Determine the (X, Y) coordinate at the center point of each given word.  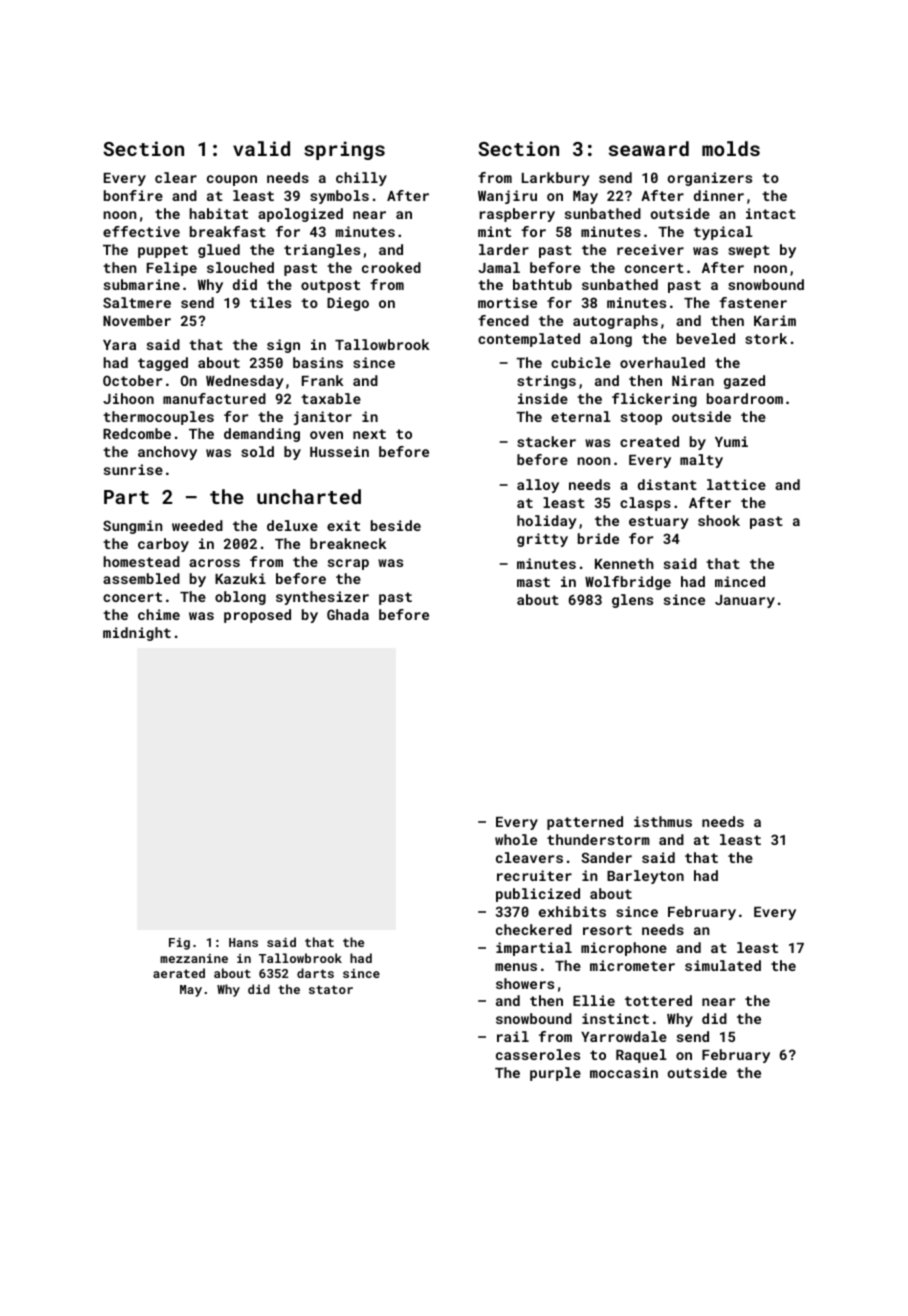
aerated (179, 973)
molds (731, 148)
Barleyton (645, 877)
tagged (163, 364)
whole (516, 839)
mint (494, 231)
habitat (219, 213)
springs (344, 150)
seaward (649, 148)
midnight (137, 634)
